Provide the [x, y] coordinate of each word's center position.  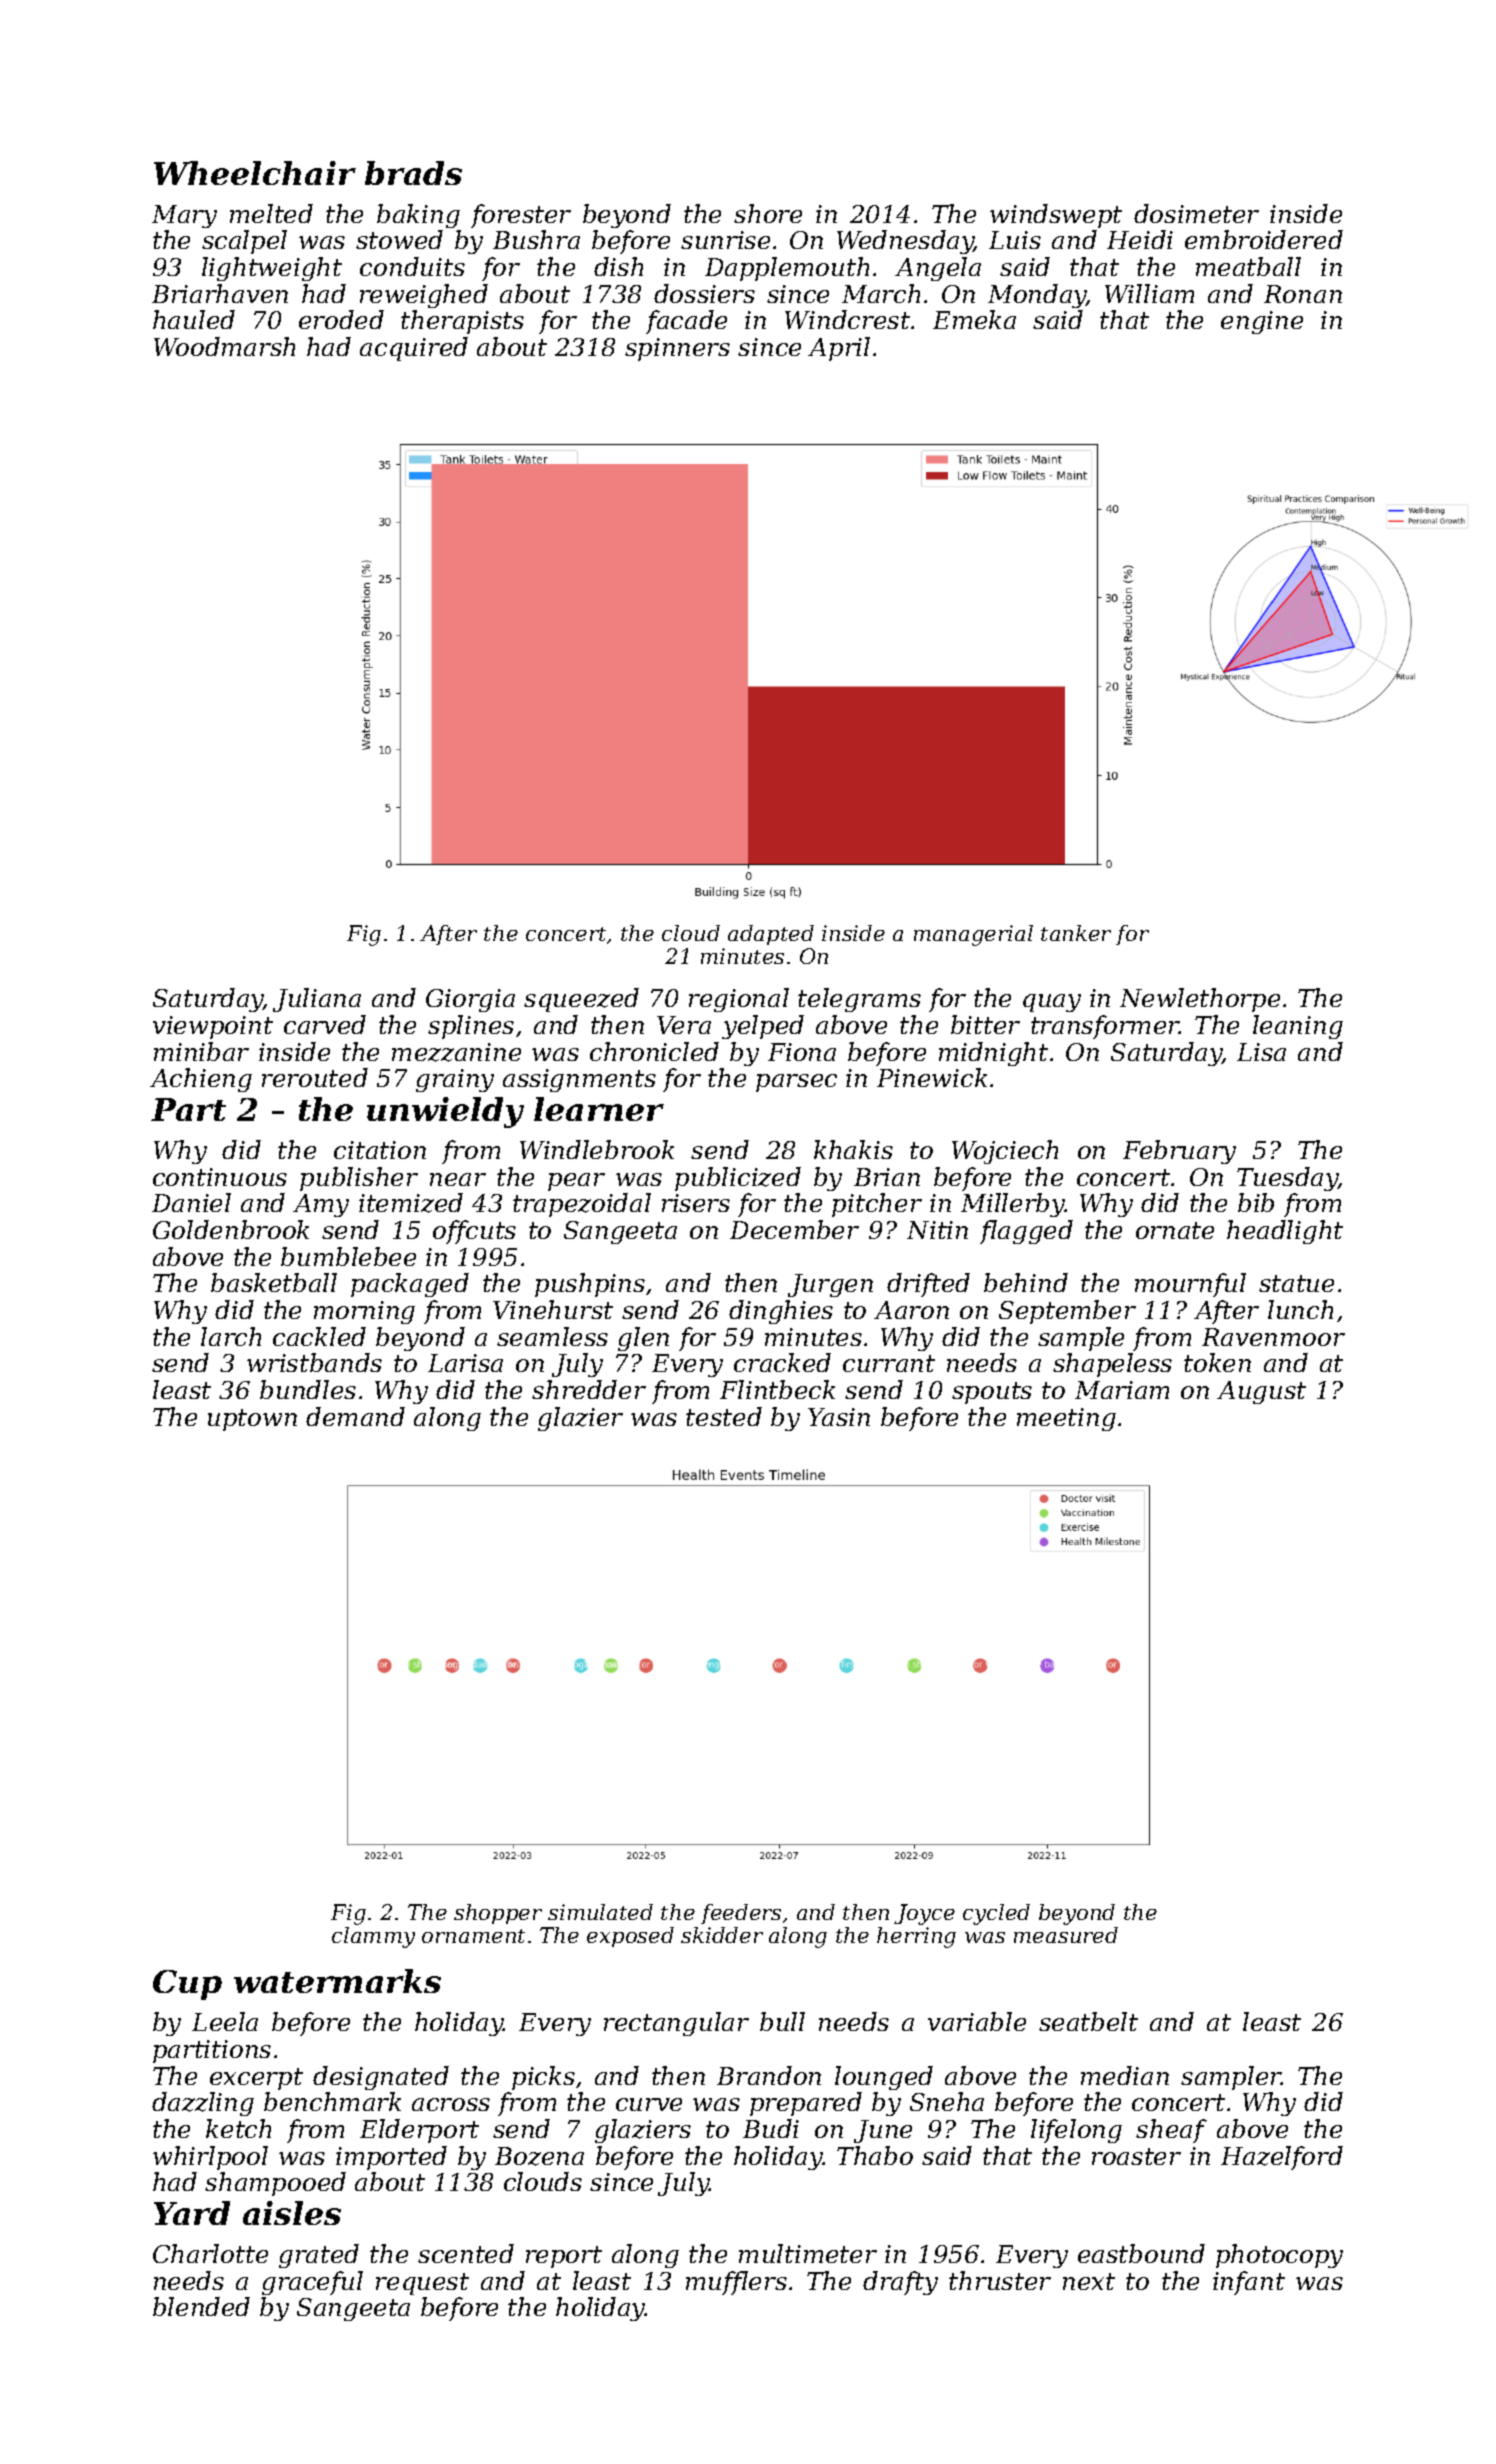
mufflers [736, 2283]
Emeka [974, 319]
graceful [312, 2283]
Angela [938, 269]
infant [1249, 2283]
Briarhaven [220, 293]
